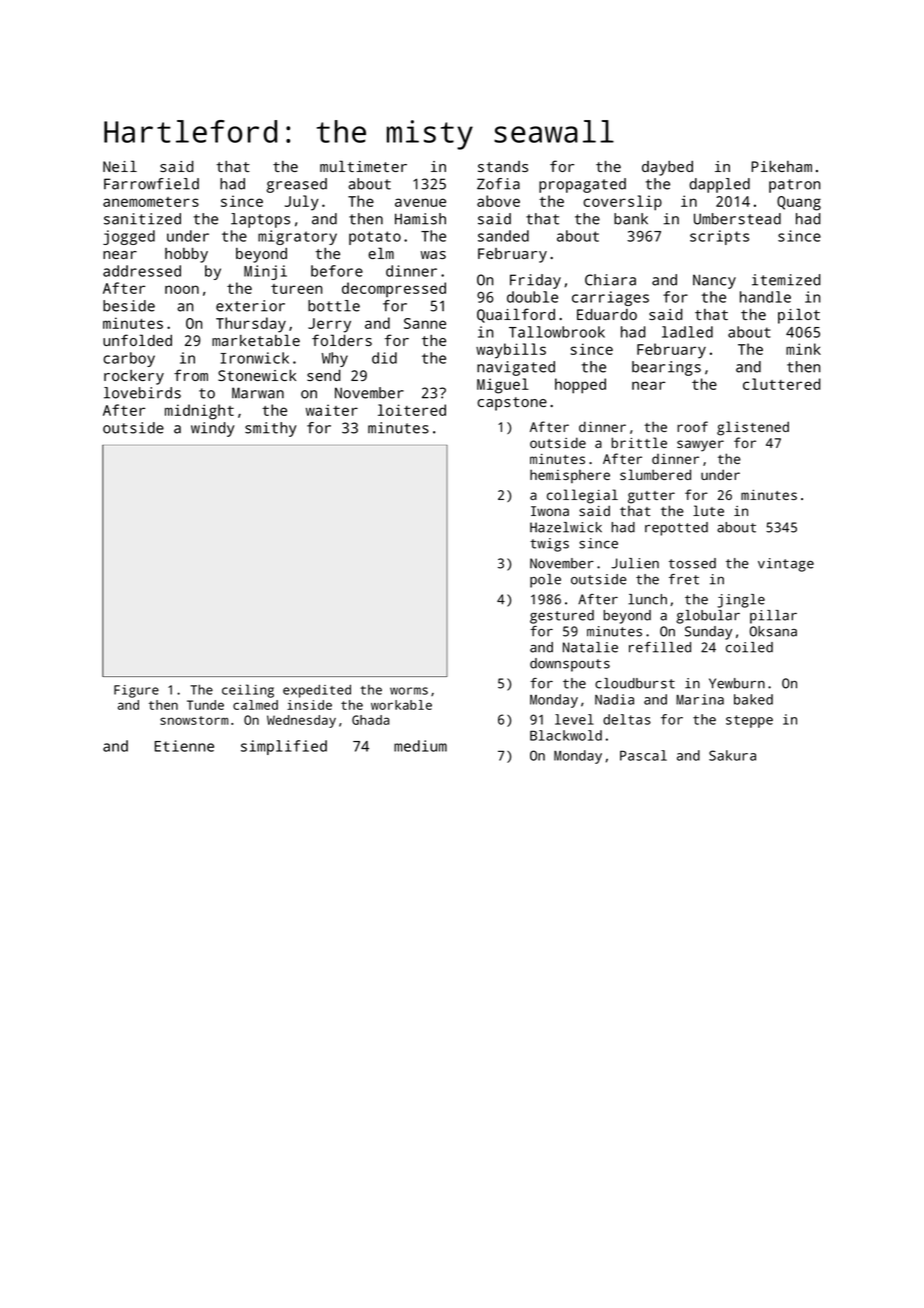 The image size is (924, 1308). I want to click on Etienne, so click(184, 746).
